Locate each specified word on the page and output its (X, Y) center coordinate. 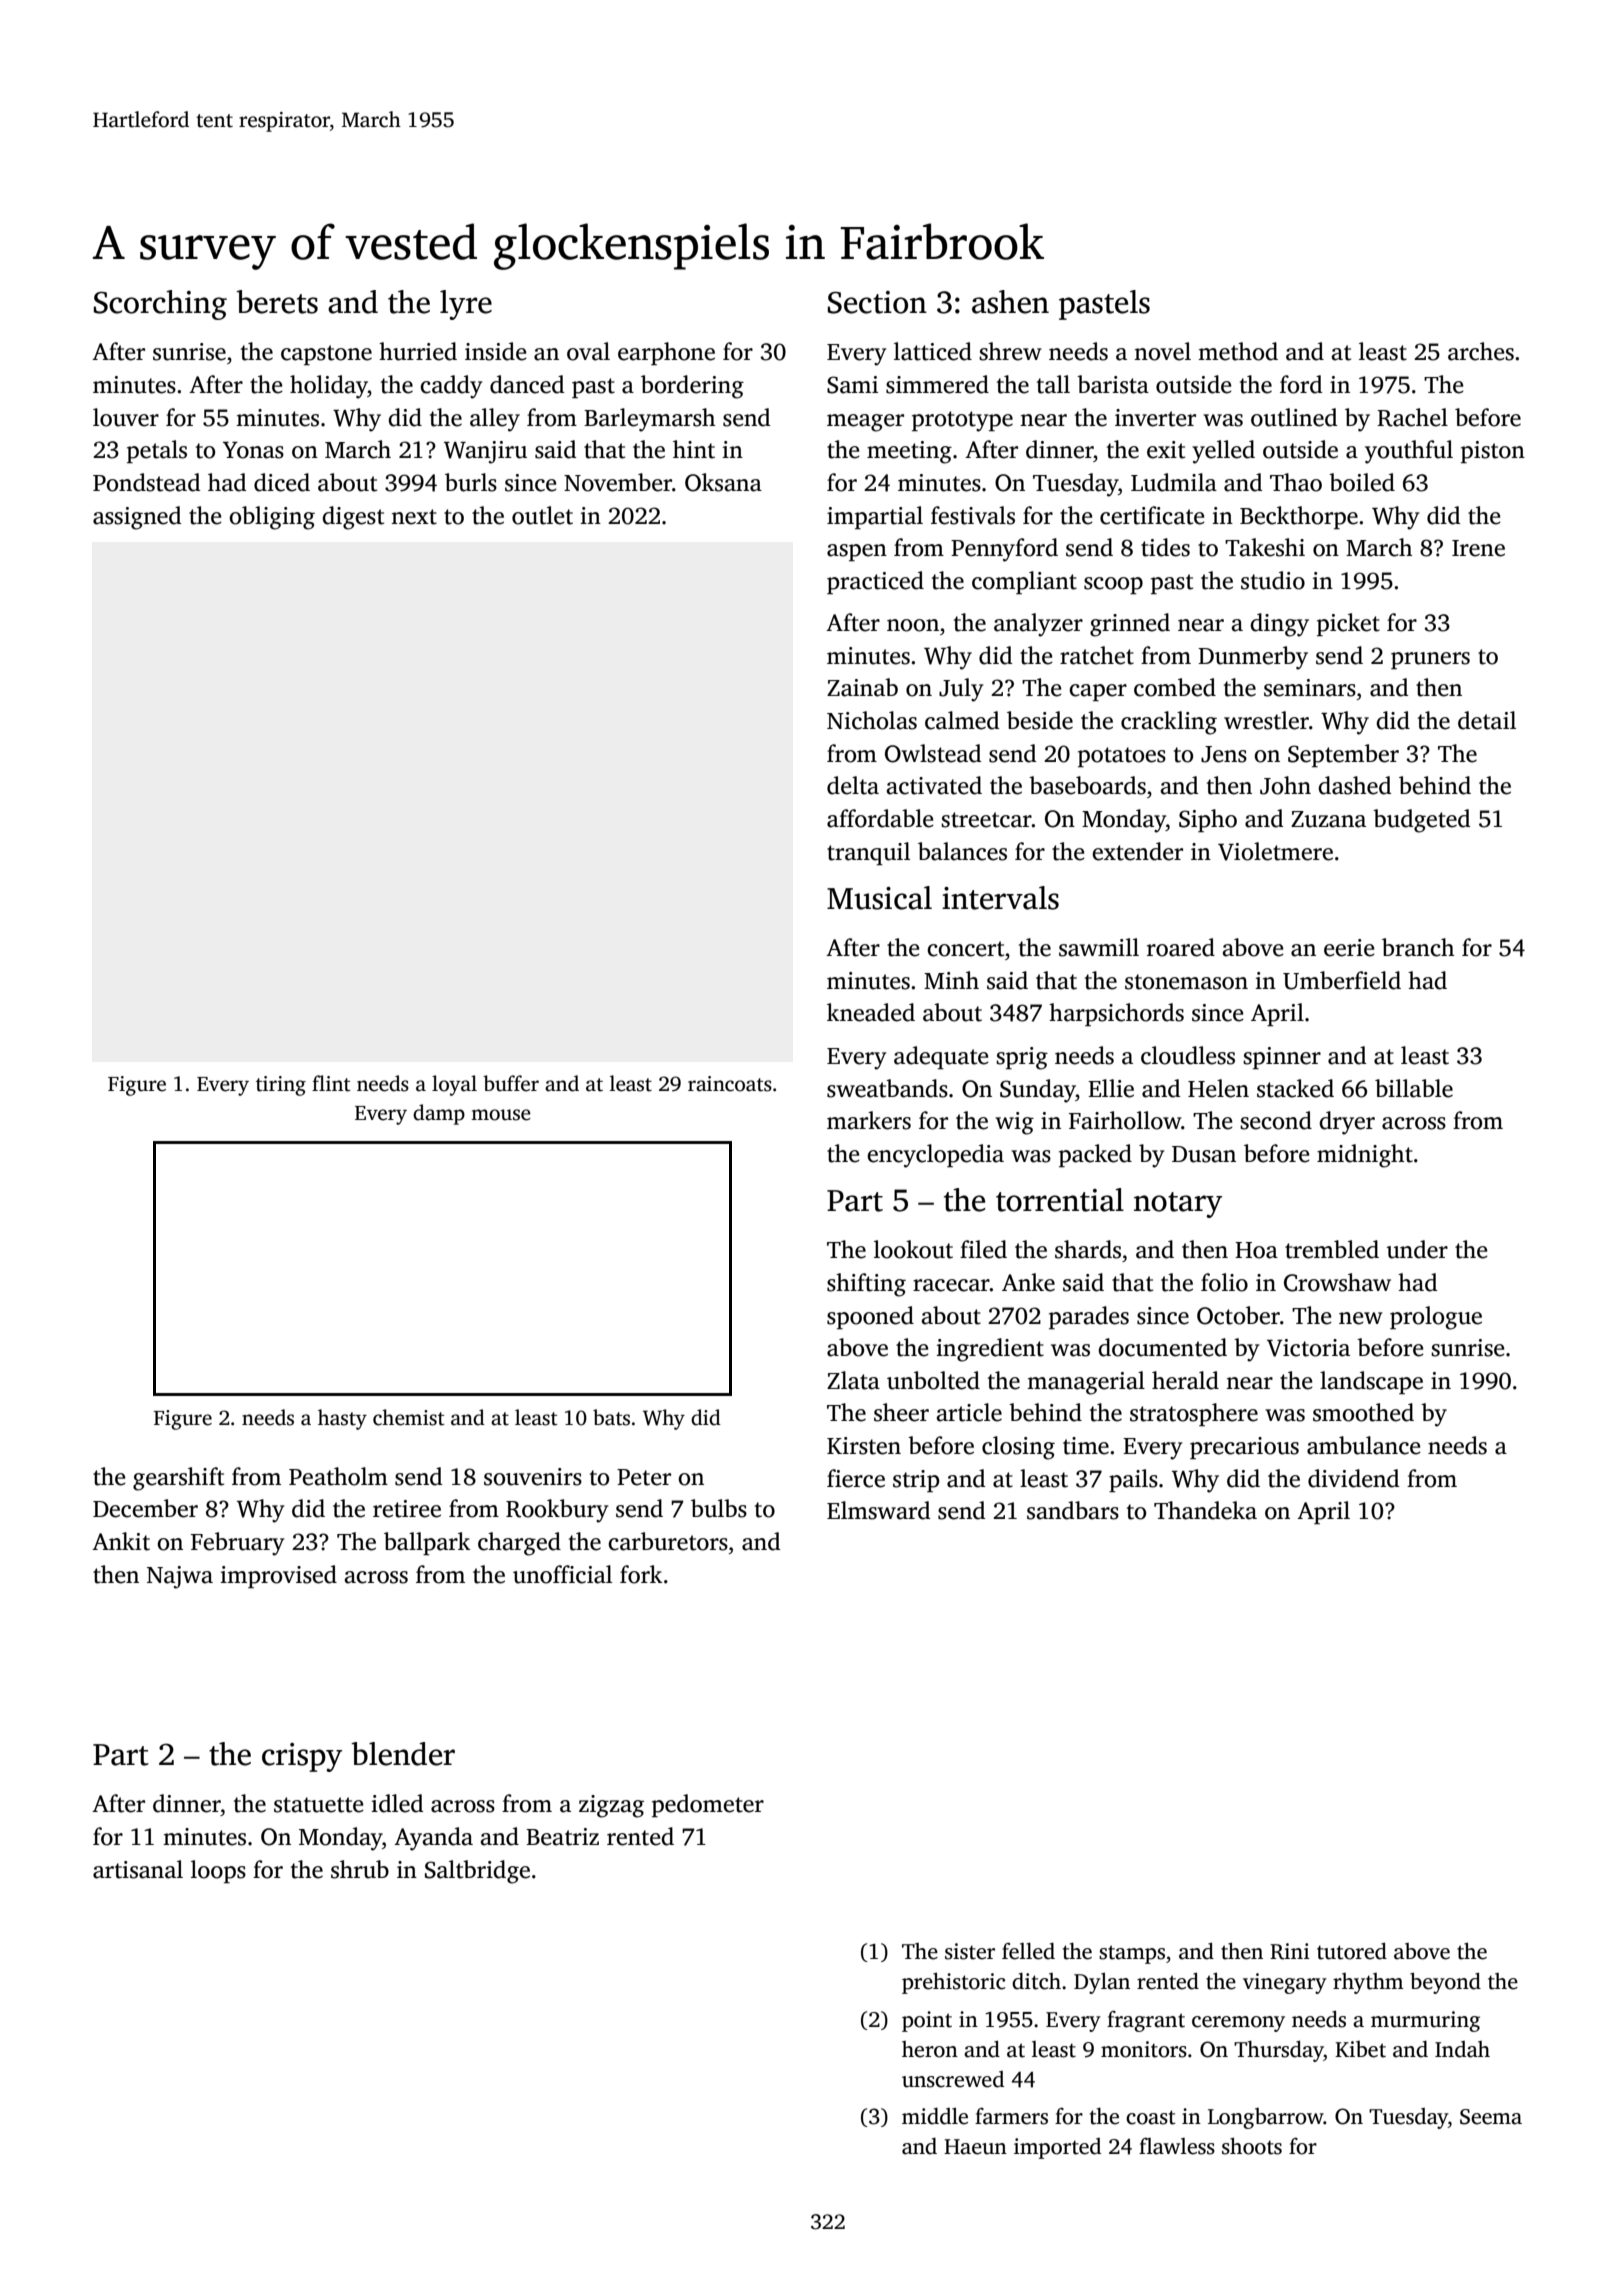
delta (853, 785)
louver (126, 417)
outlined (1294, 417)
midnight (1365, 1156)
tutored (1352, 1951)
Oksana (723, 482)
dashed (1354, 785)
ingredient (990, 1350)
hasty (342, 1419)
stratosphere (1194, 1414)
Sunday (1038, 1091)
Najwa (180, 1577)
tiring (281, 1086)
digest (353, 518)
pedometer (708, 1805)
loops (218, 1871)
